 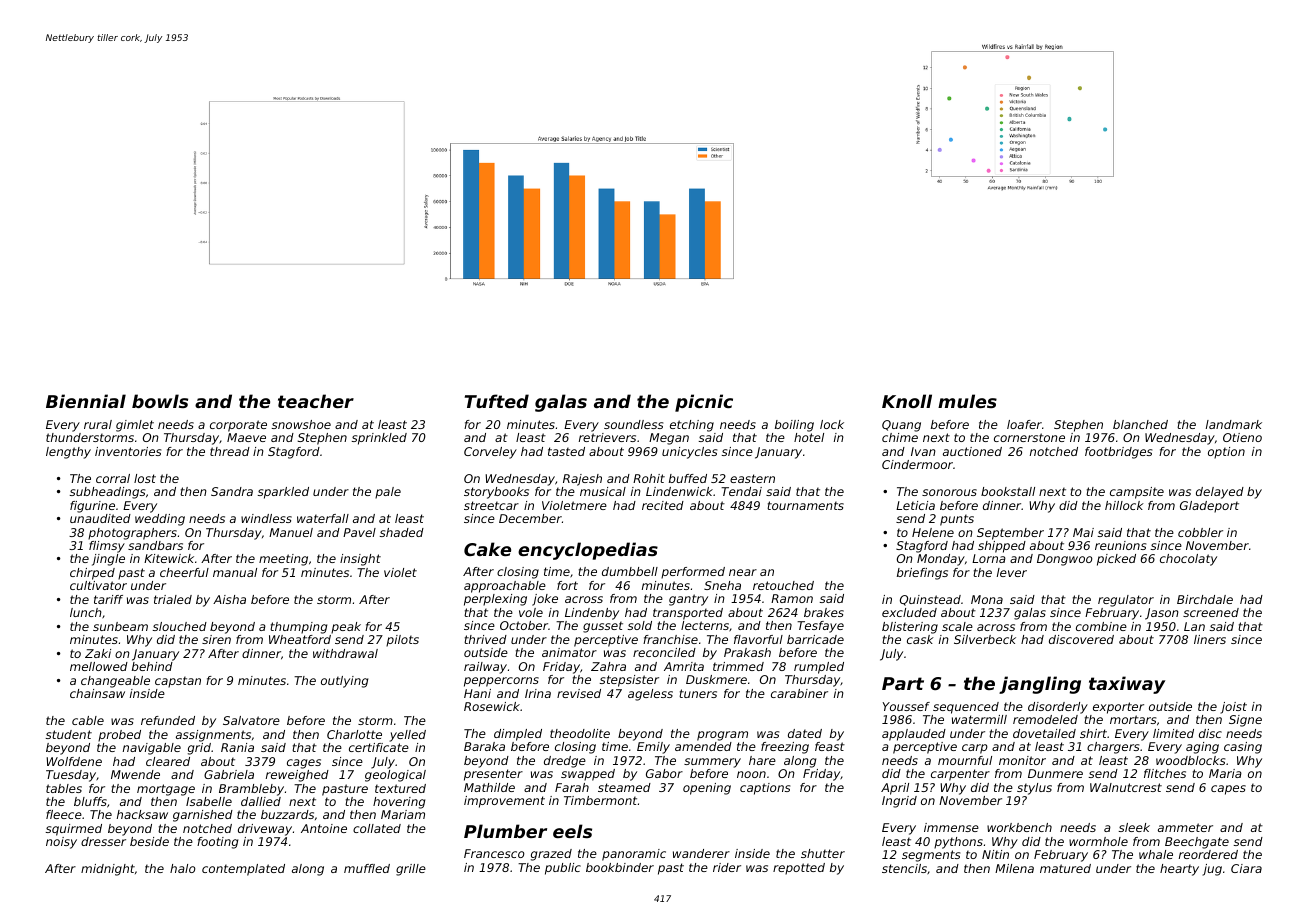 What do you see at coordinates (704, 403) in the document?
I see `picnic` at bounding box center [704, 403].
